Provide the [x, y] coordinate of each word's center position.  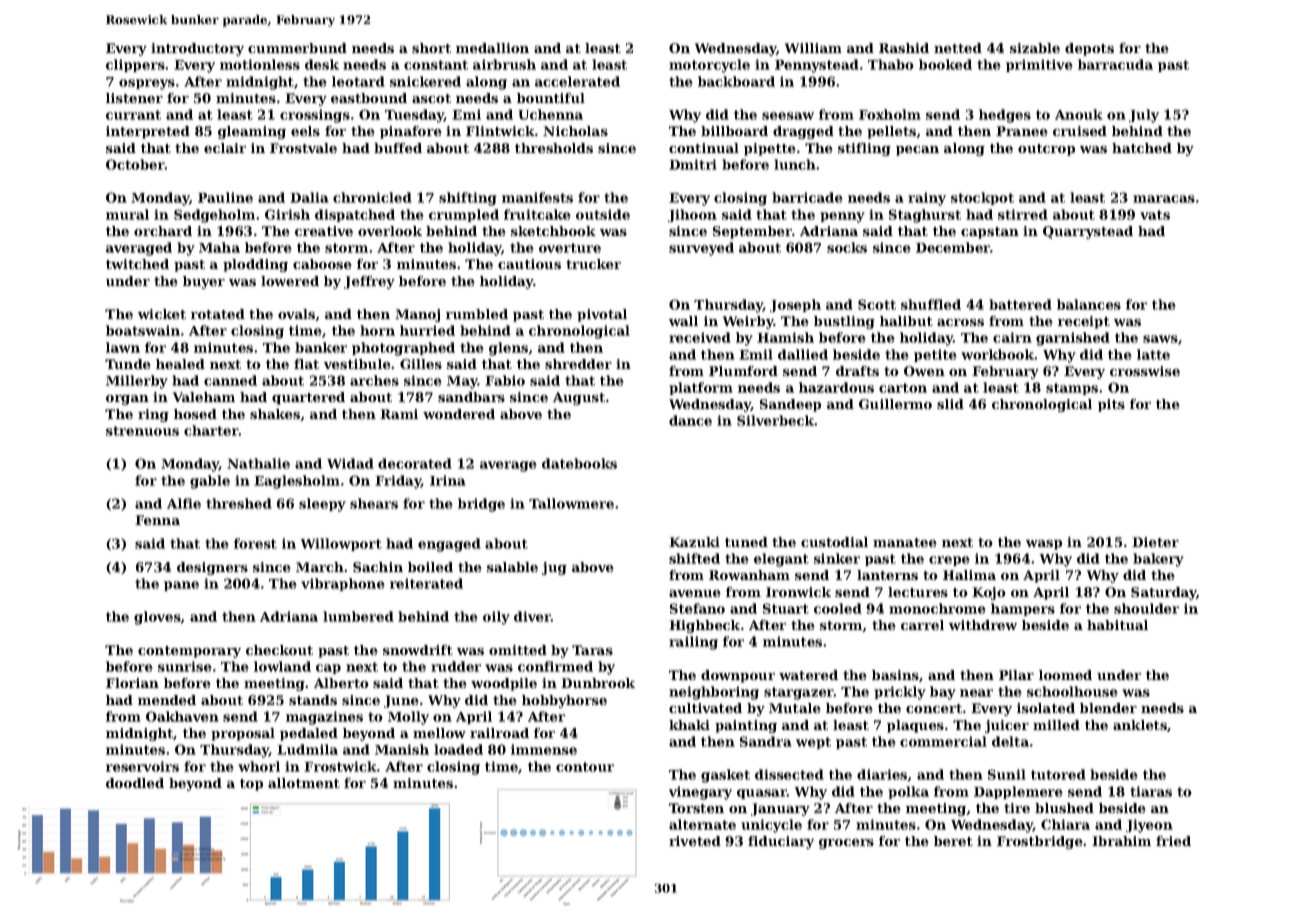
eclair [225, 148]
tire [1017, 808]
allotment [304, 783]
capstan [990, 233]
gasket [725, 776]
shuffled [931, 304]
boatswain [143, 330]
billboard [734, 131]
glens [508, 349]
